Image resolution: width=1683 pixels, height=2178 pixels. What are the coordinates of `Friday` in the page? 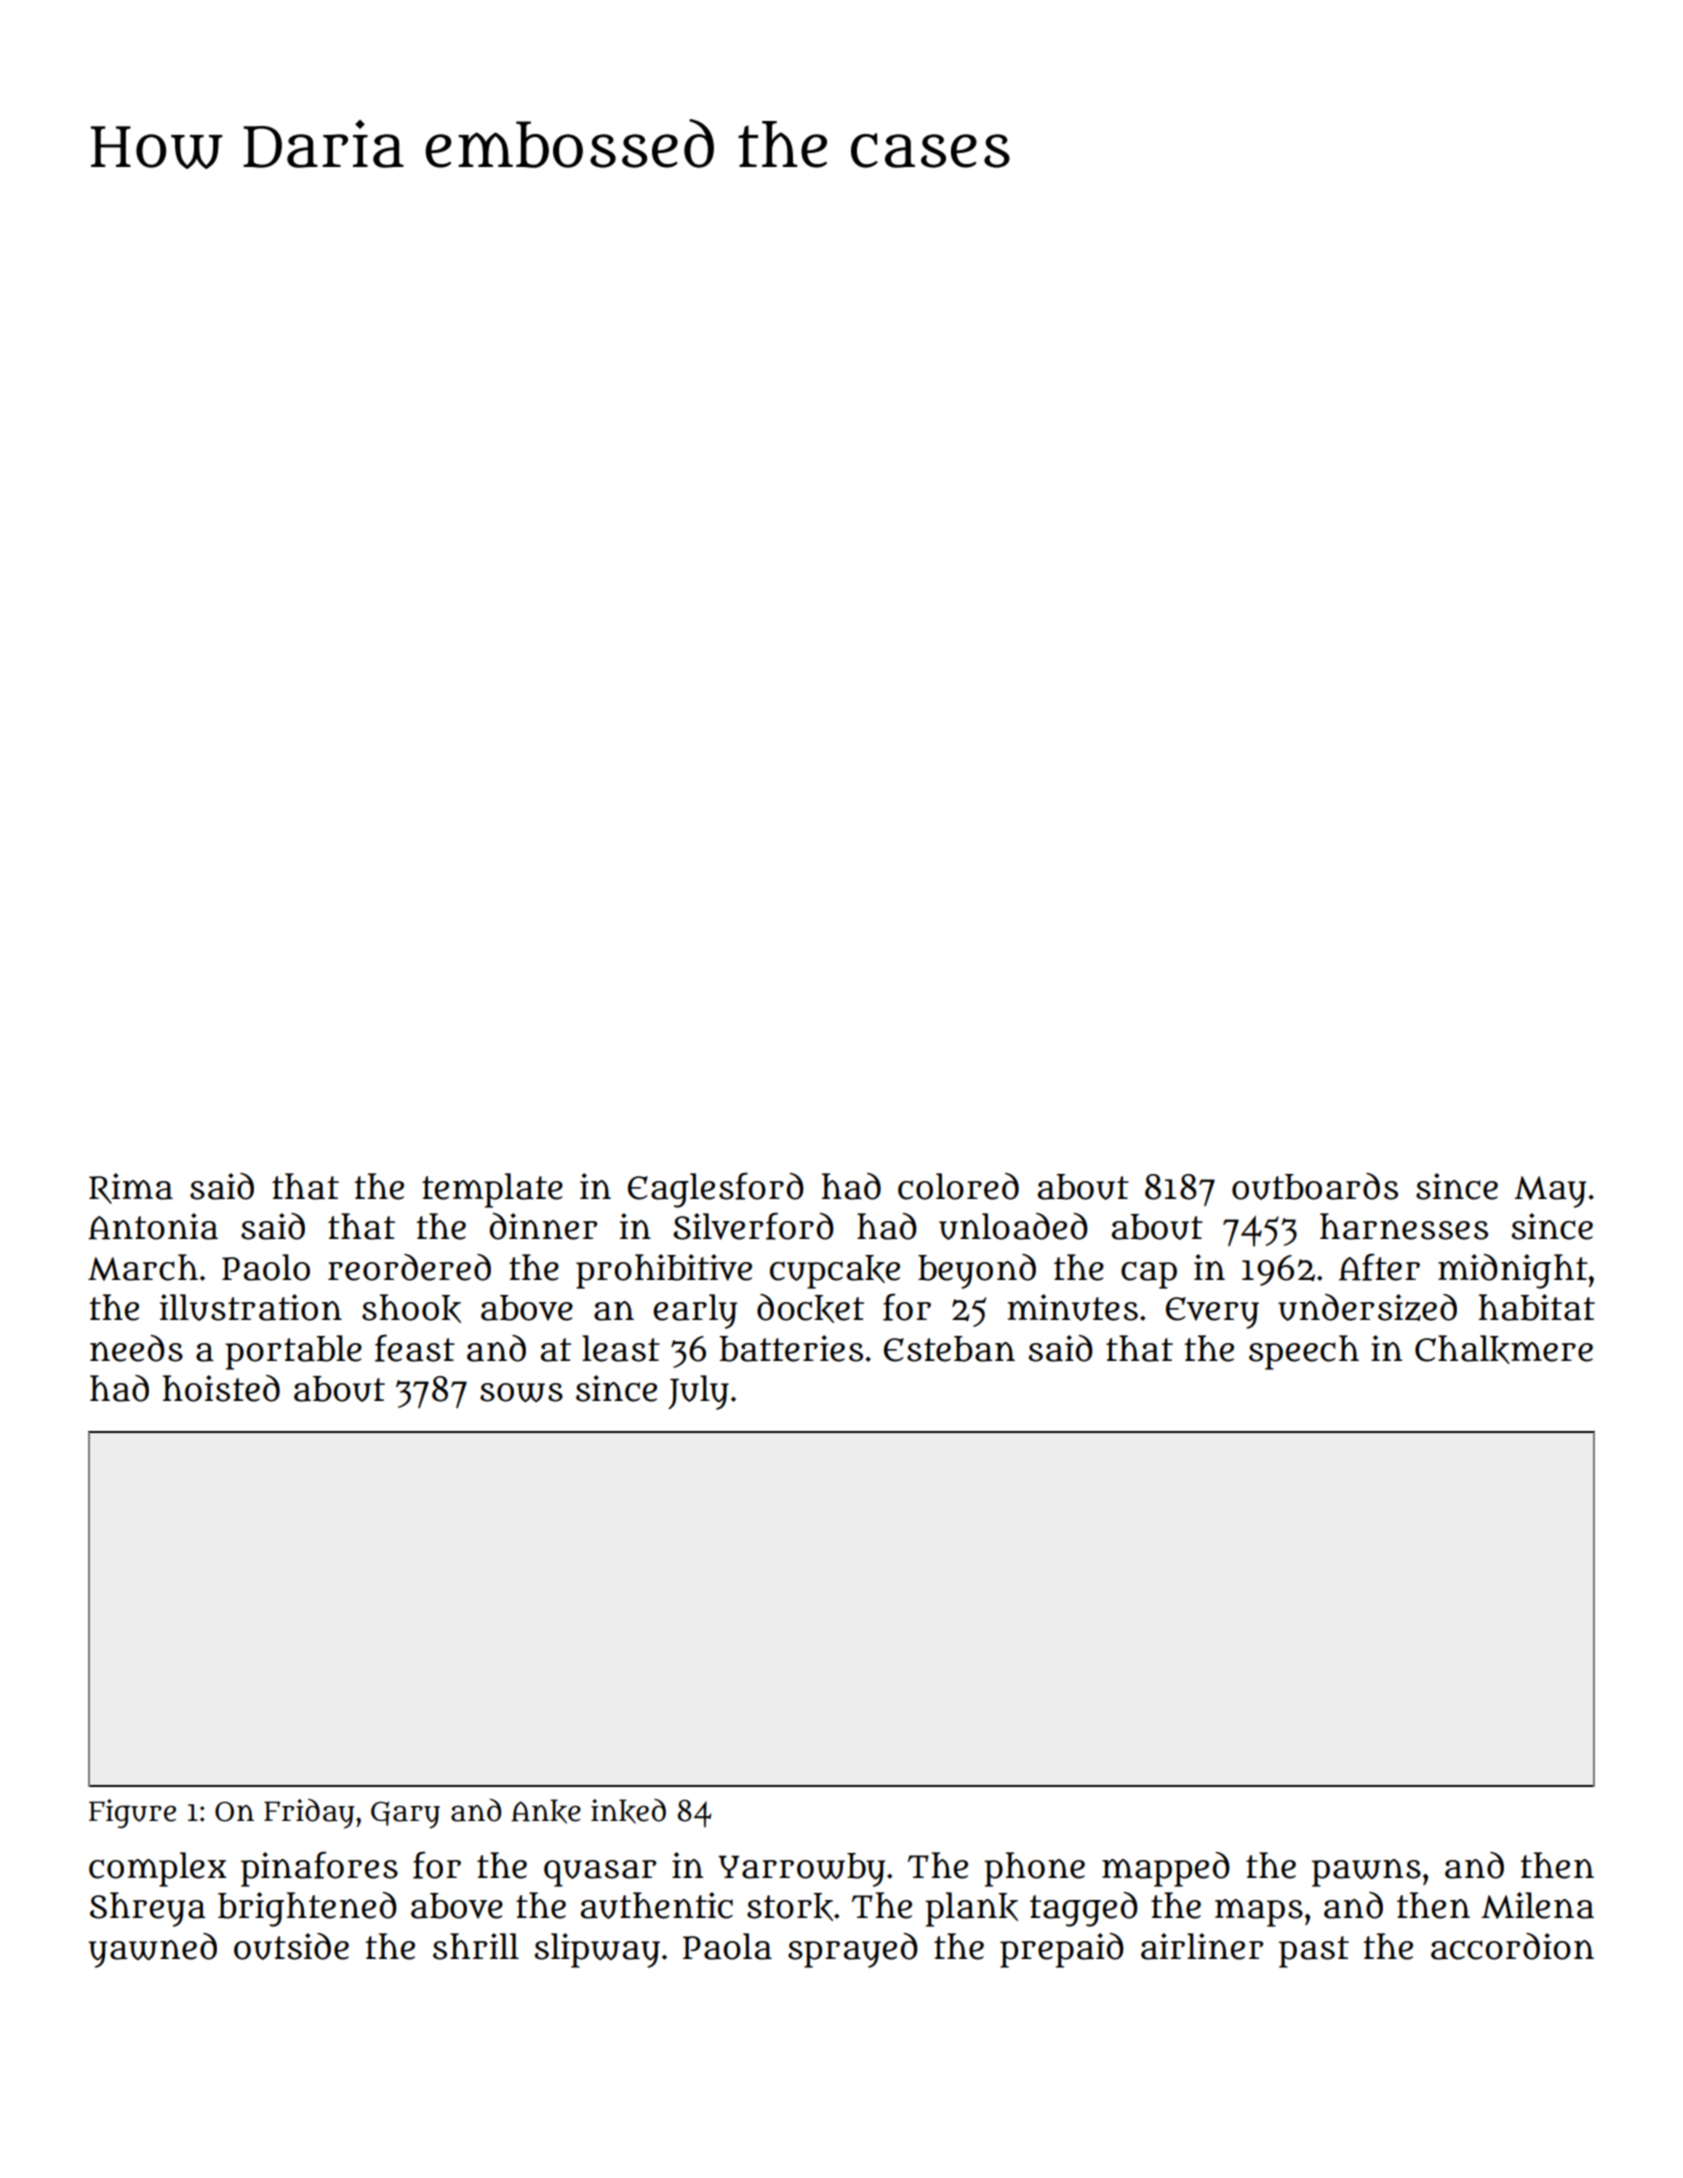 It's located at (309, 1814).
